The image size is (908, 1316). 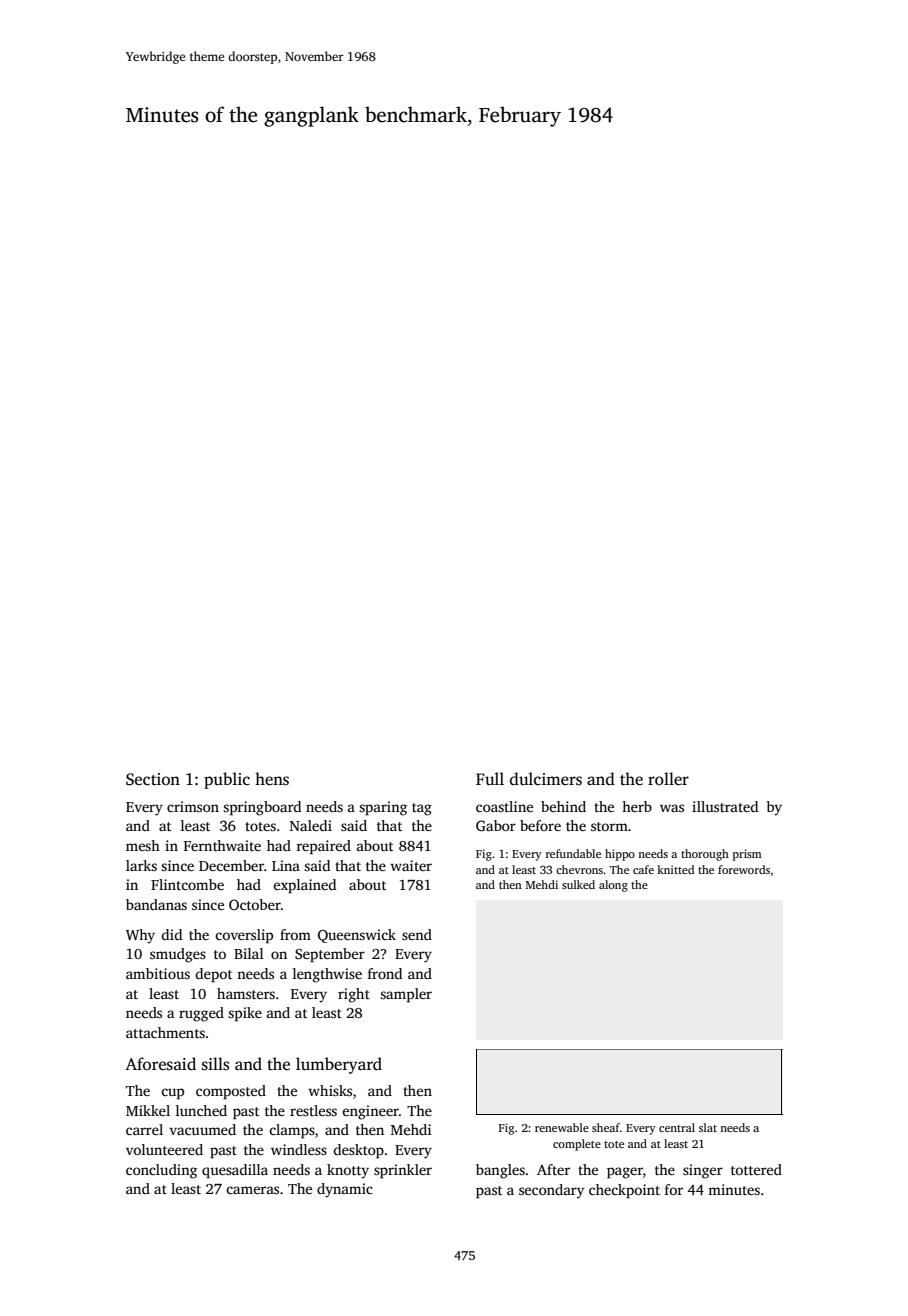 I want to click on along, so click(x=613, y=886).
